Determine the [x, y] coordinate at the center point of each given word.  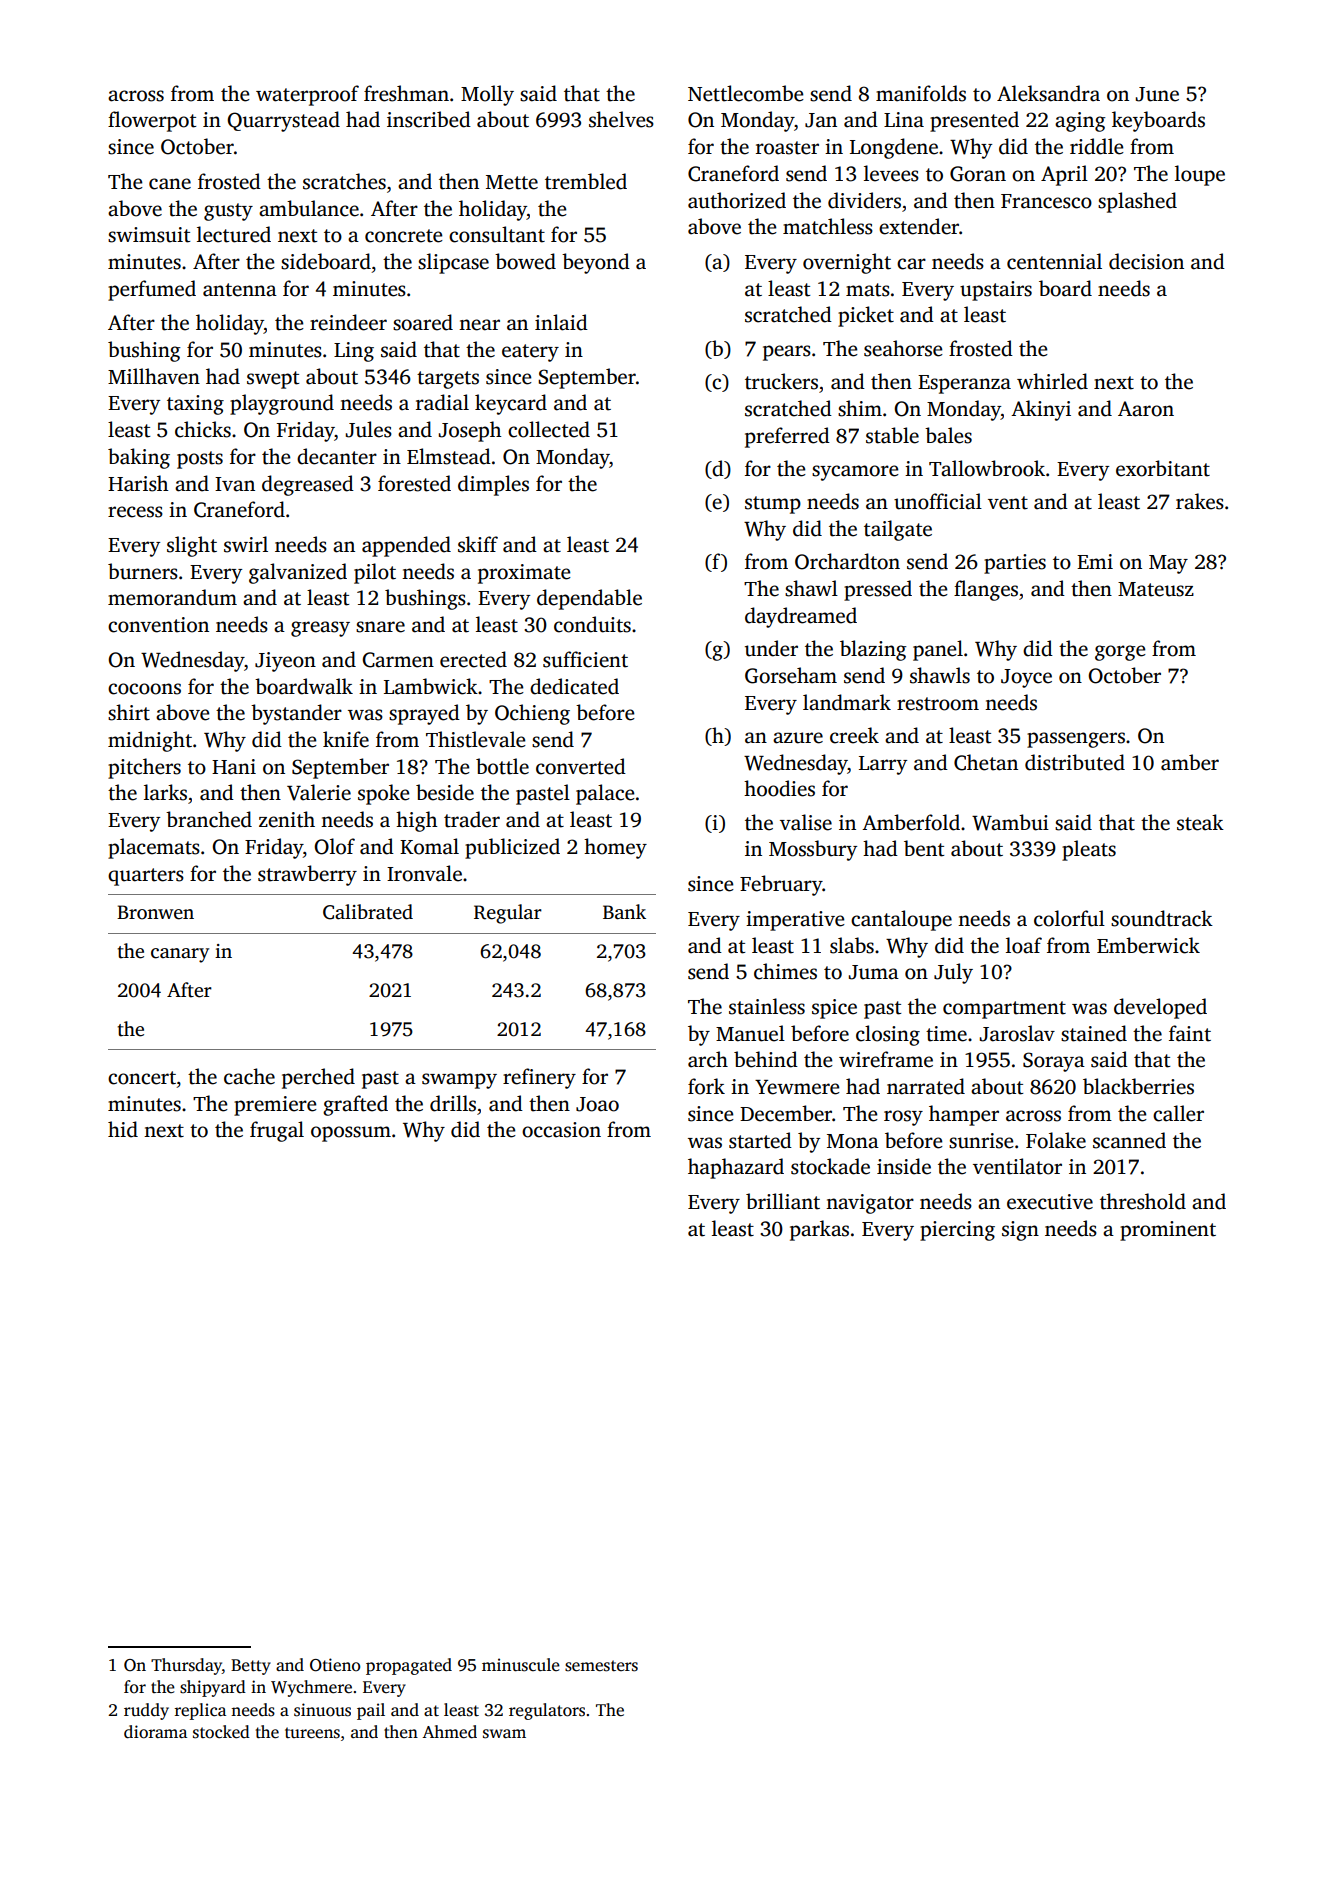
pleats [1089, 850]
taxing [195, 405]
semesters [601, 1666]
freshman [406, 93]
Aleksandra [1048, 93]
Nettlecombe [746, 93]
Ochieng [532, 714]
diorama [155, 1732]
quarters [146, 877]
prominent [1168, 1231]
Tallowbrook [987, 468]
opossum [351, 1134]
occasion [561, 1130]
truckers [781, 381]
